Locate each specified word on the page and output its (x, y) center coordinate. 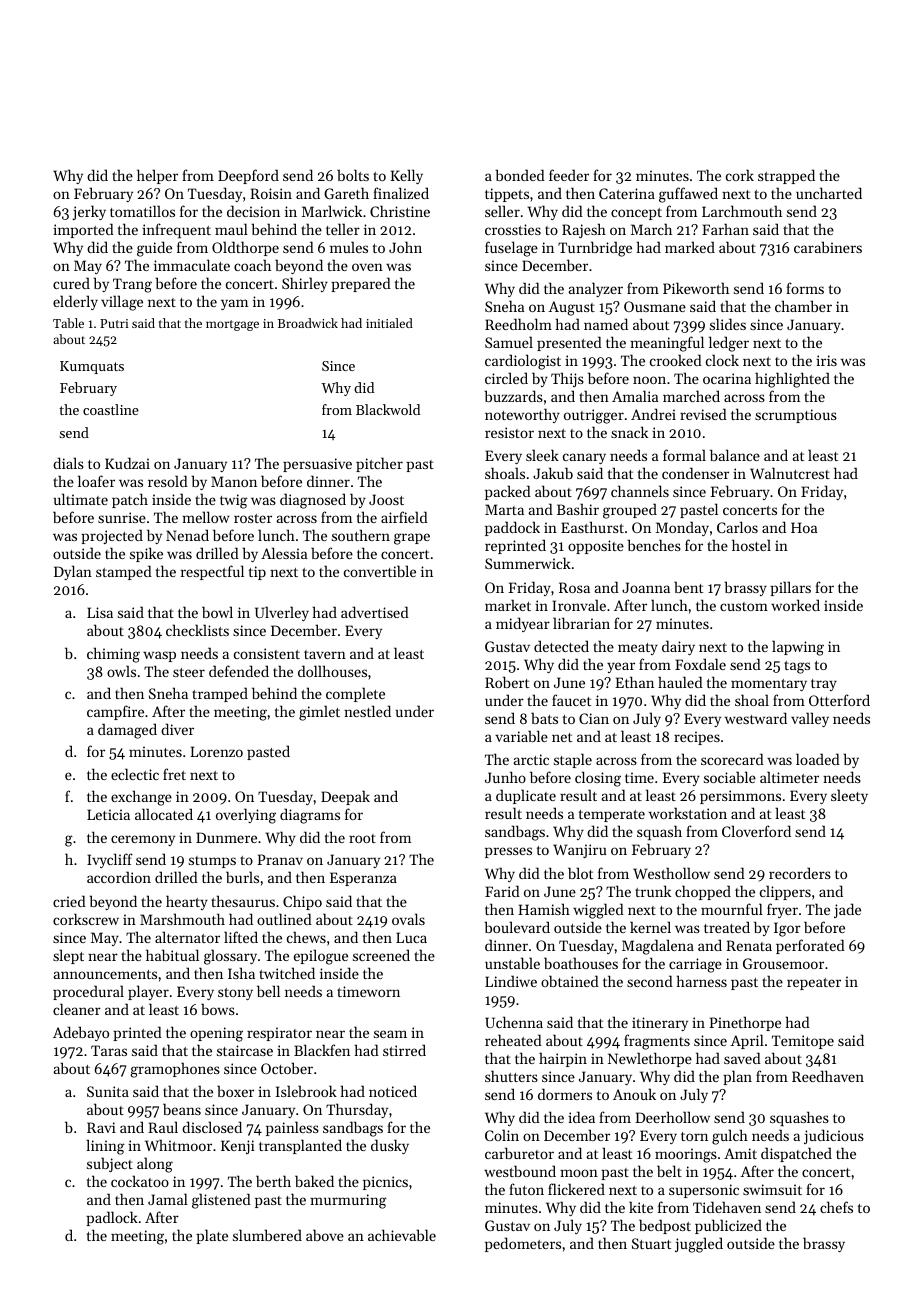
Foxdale (700, 664)
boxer (235, 1091)
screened (381, 955)
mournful (732, 909)
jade (847, 910)
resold (168, 481)
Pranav (280, 859)
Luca (411, 937)
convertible (380, 571)
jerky (89, 212)
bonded (520, 175)
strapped (786, 176)
